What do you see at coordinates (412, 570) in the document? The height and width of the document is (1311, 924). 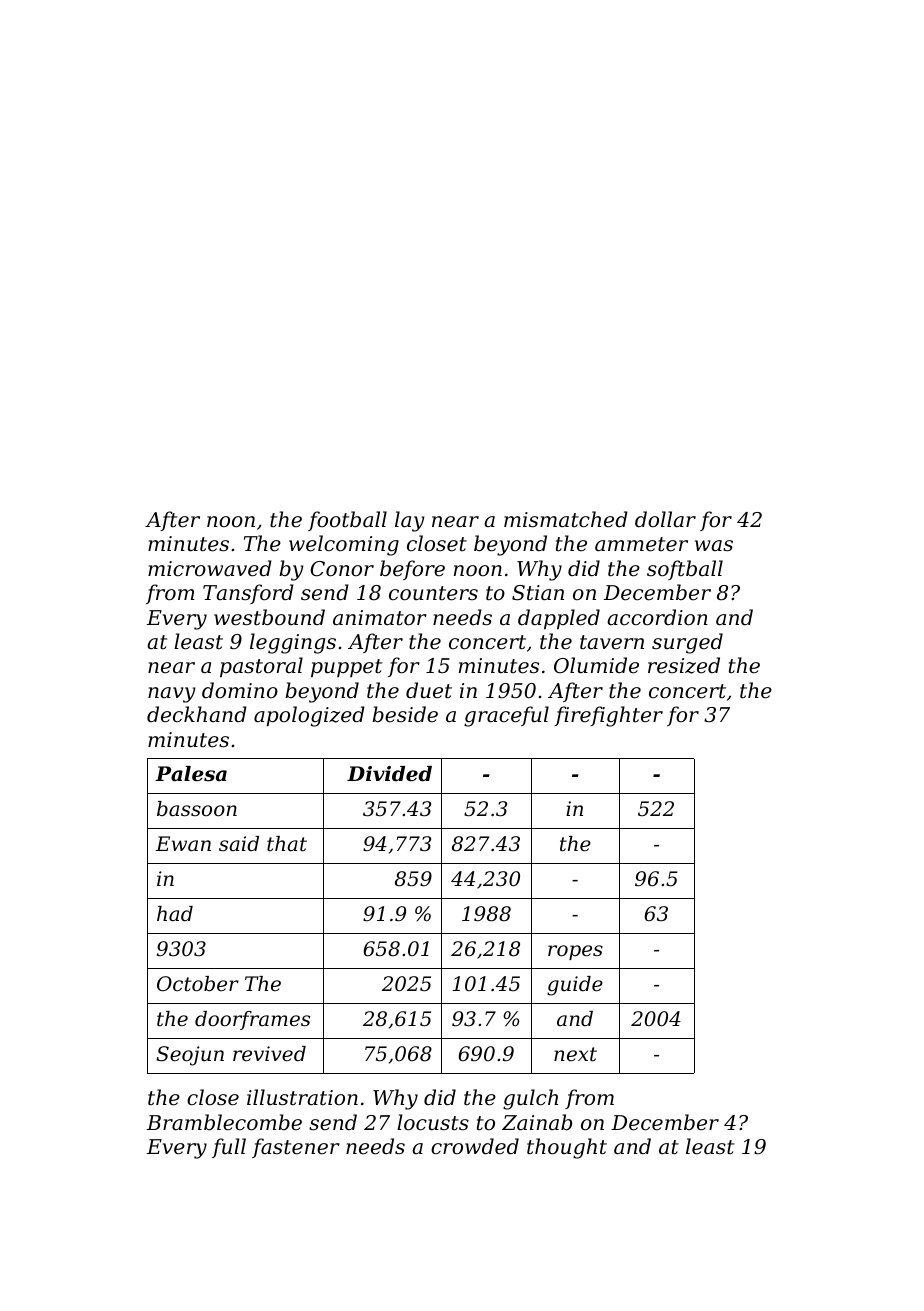 I see `before` at bounding box center [412, 570].
